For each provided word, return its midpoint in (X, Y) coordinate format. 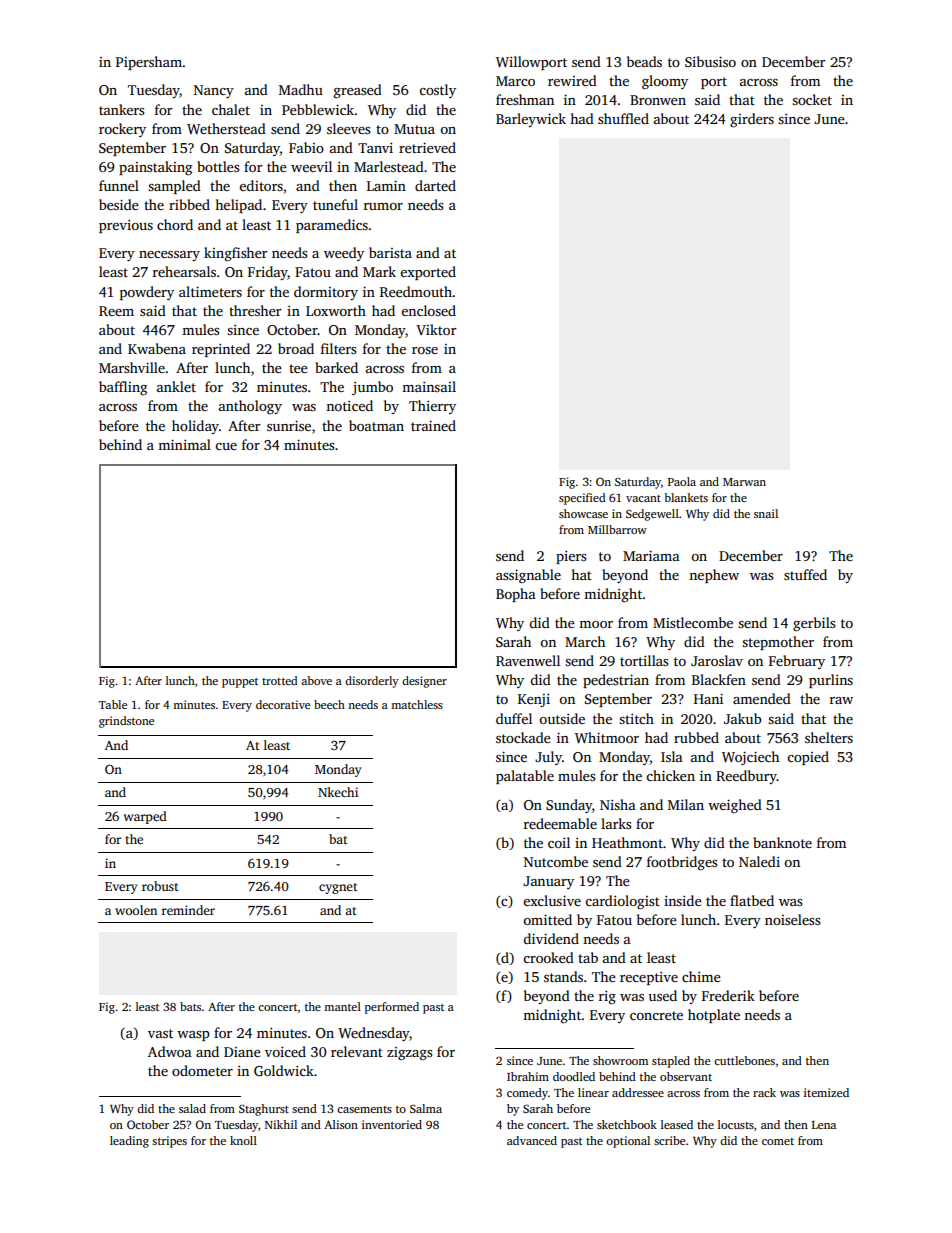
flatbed (752, 900)
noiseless (792, 919)
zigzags (409, 1054)
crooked (548, 957)
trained (433, 425)
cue (226, 446)
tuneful (335, 204)
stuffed (805, 574)
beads (644, 61)
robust (160, 886)
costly (437, 91)
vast (160, 1033)
